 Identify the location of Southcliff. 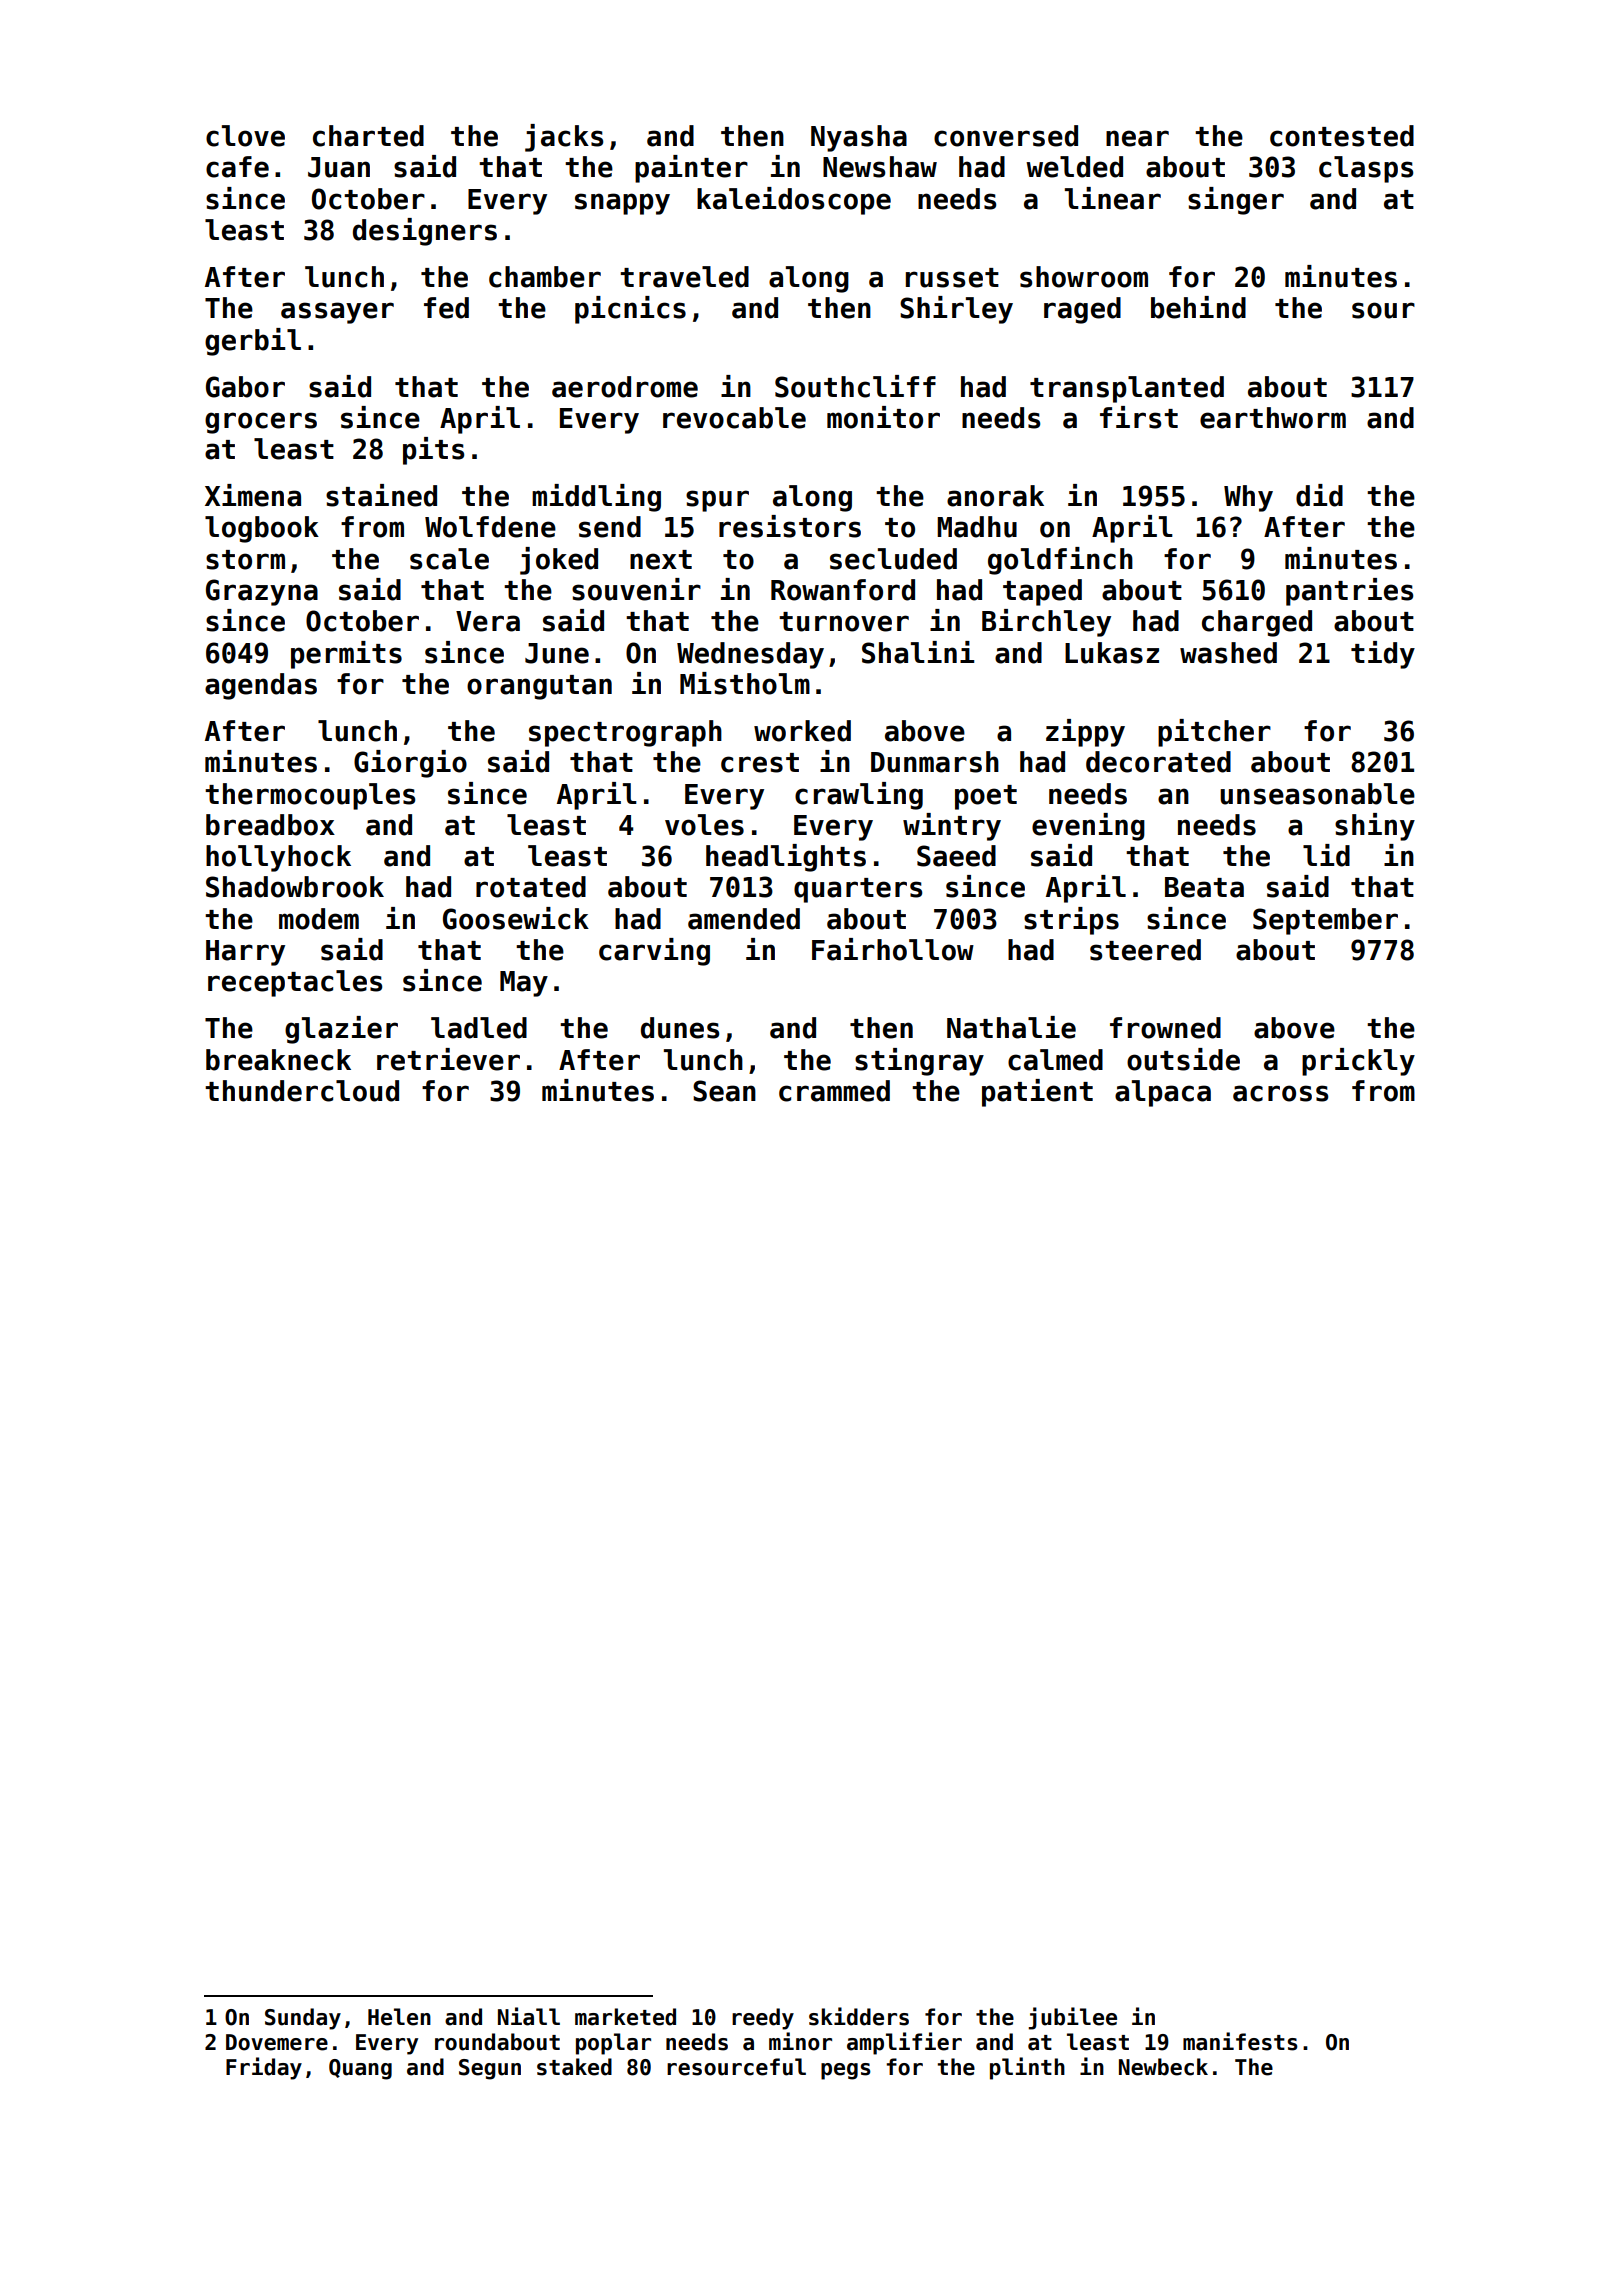
(855, 386).
